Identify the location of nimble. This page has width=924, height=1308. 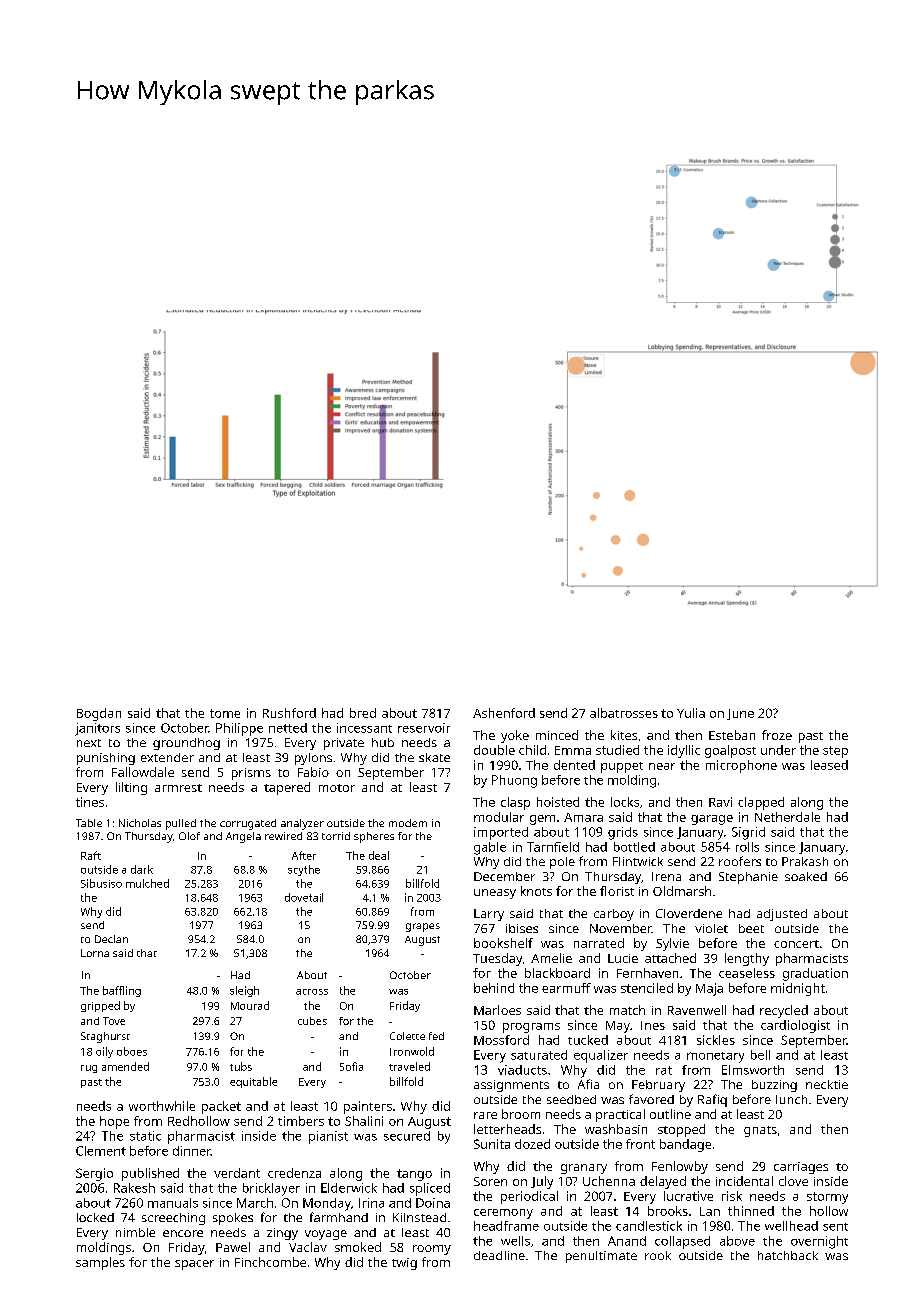
(135, 1232).
